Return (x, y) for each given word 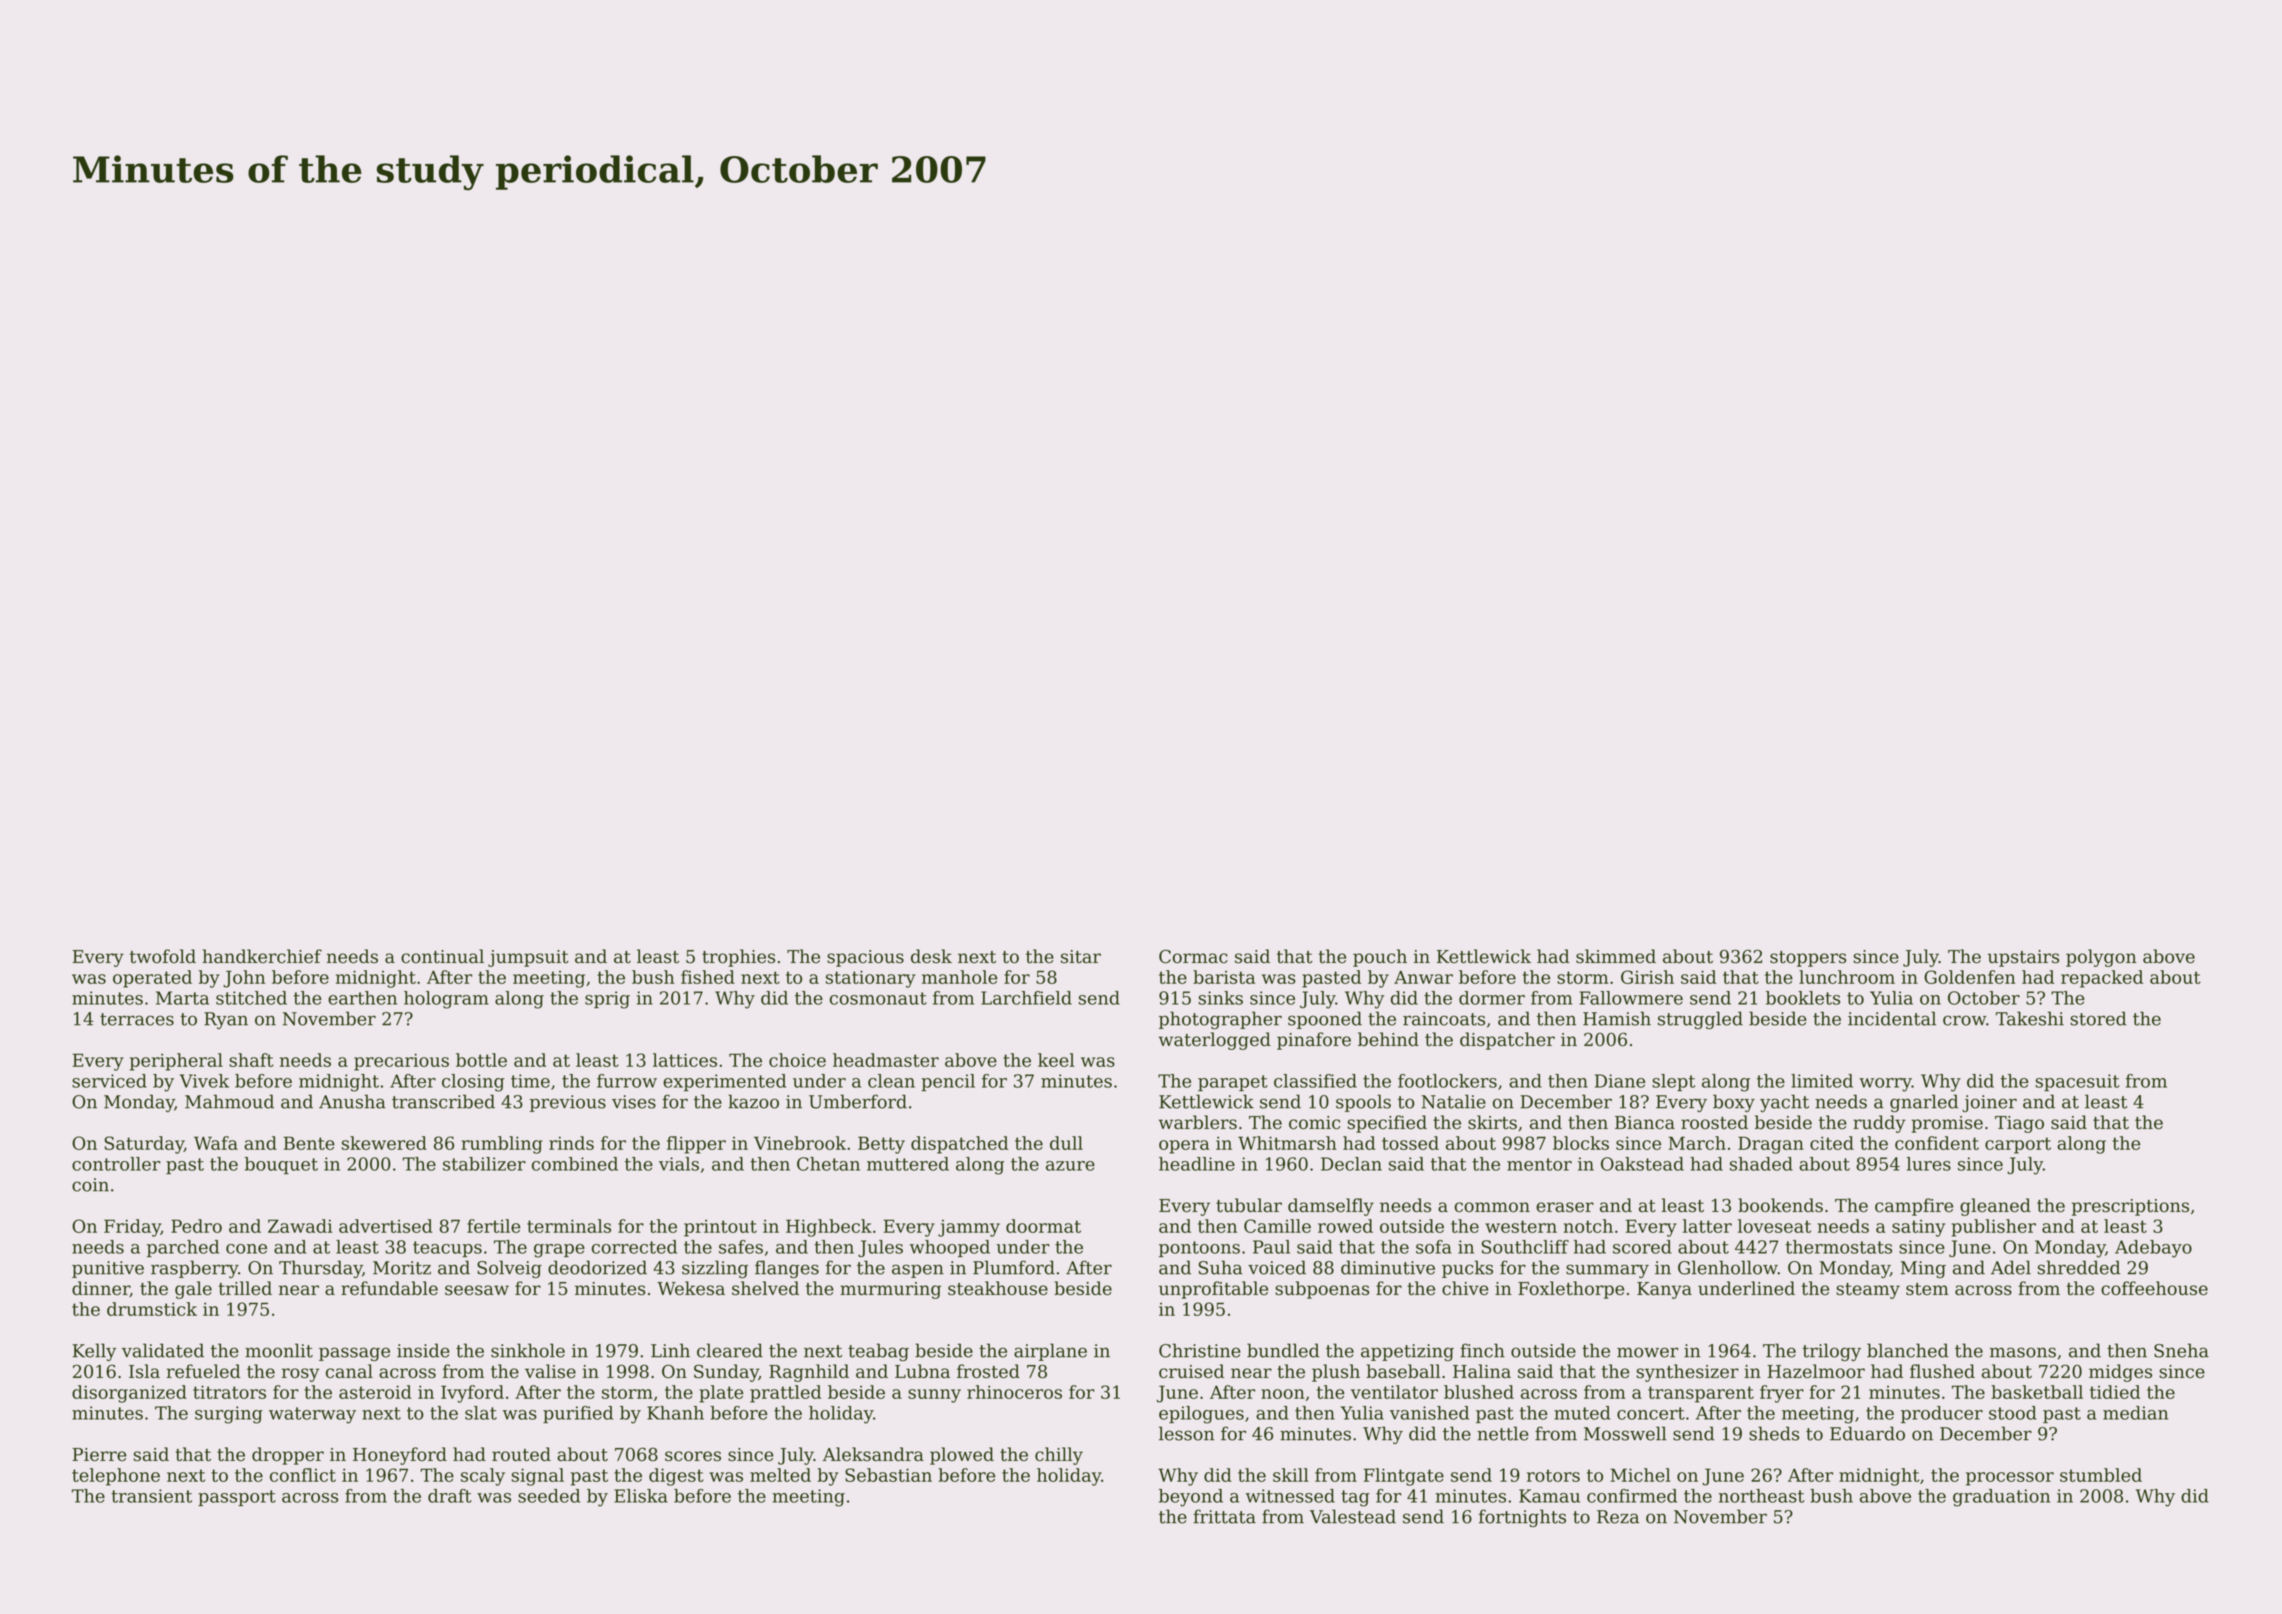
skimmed (1616, 956)
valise (550, 1371)
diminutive (1388, 1267)
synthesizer (1687, 1373)
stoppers (1808, 959)
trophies (738, 958)
